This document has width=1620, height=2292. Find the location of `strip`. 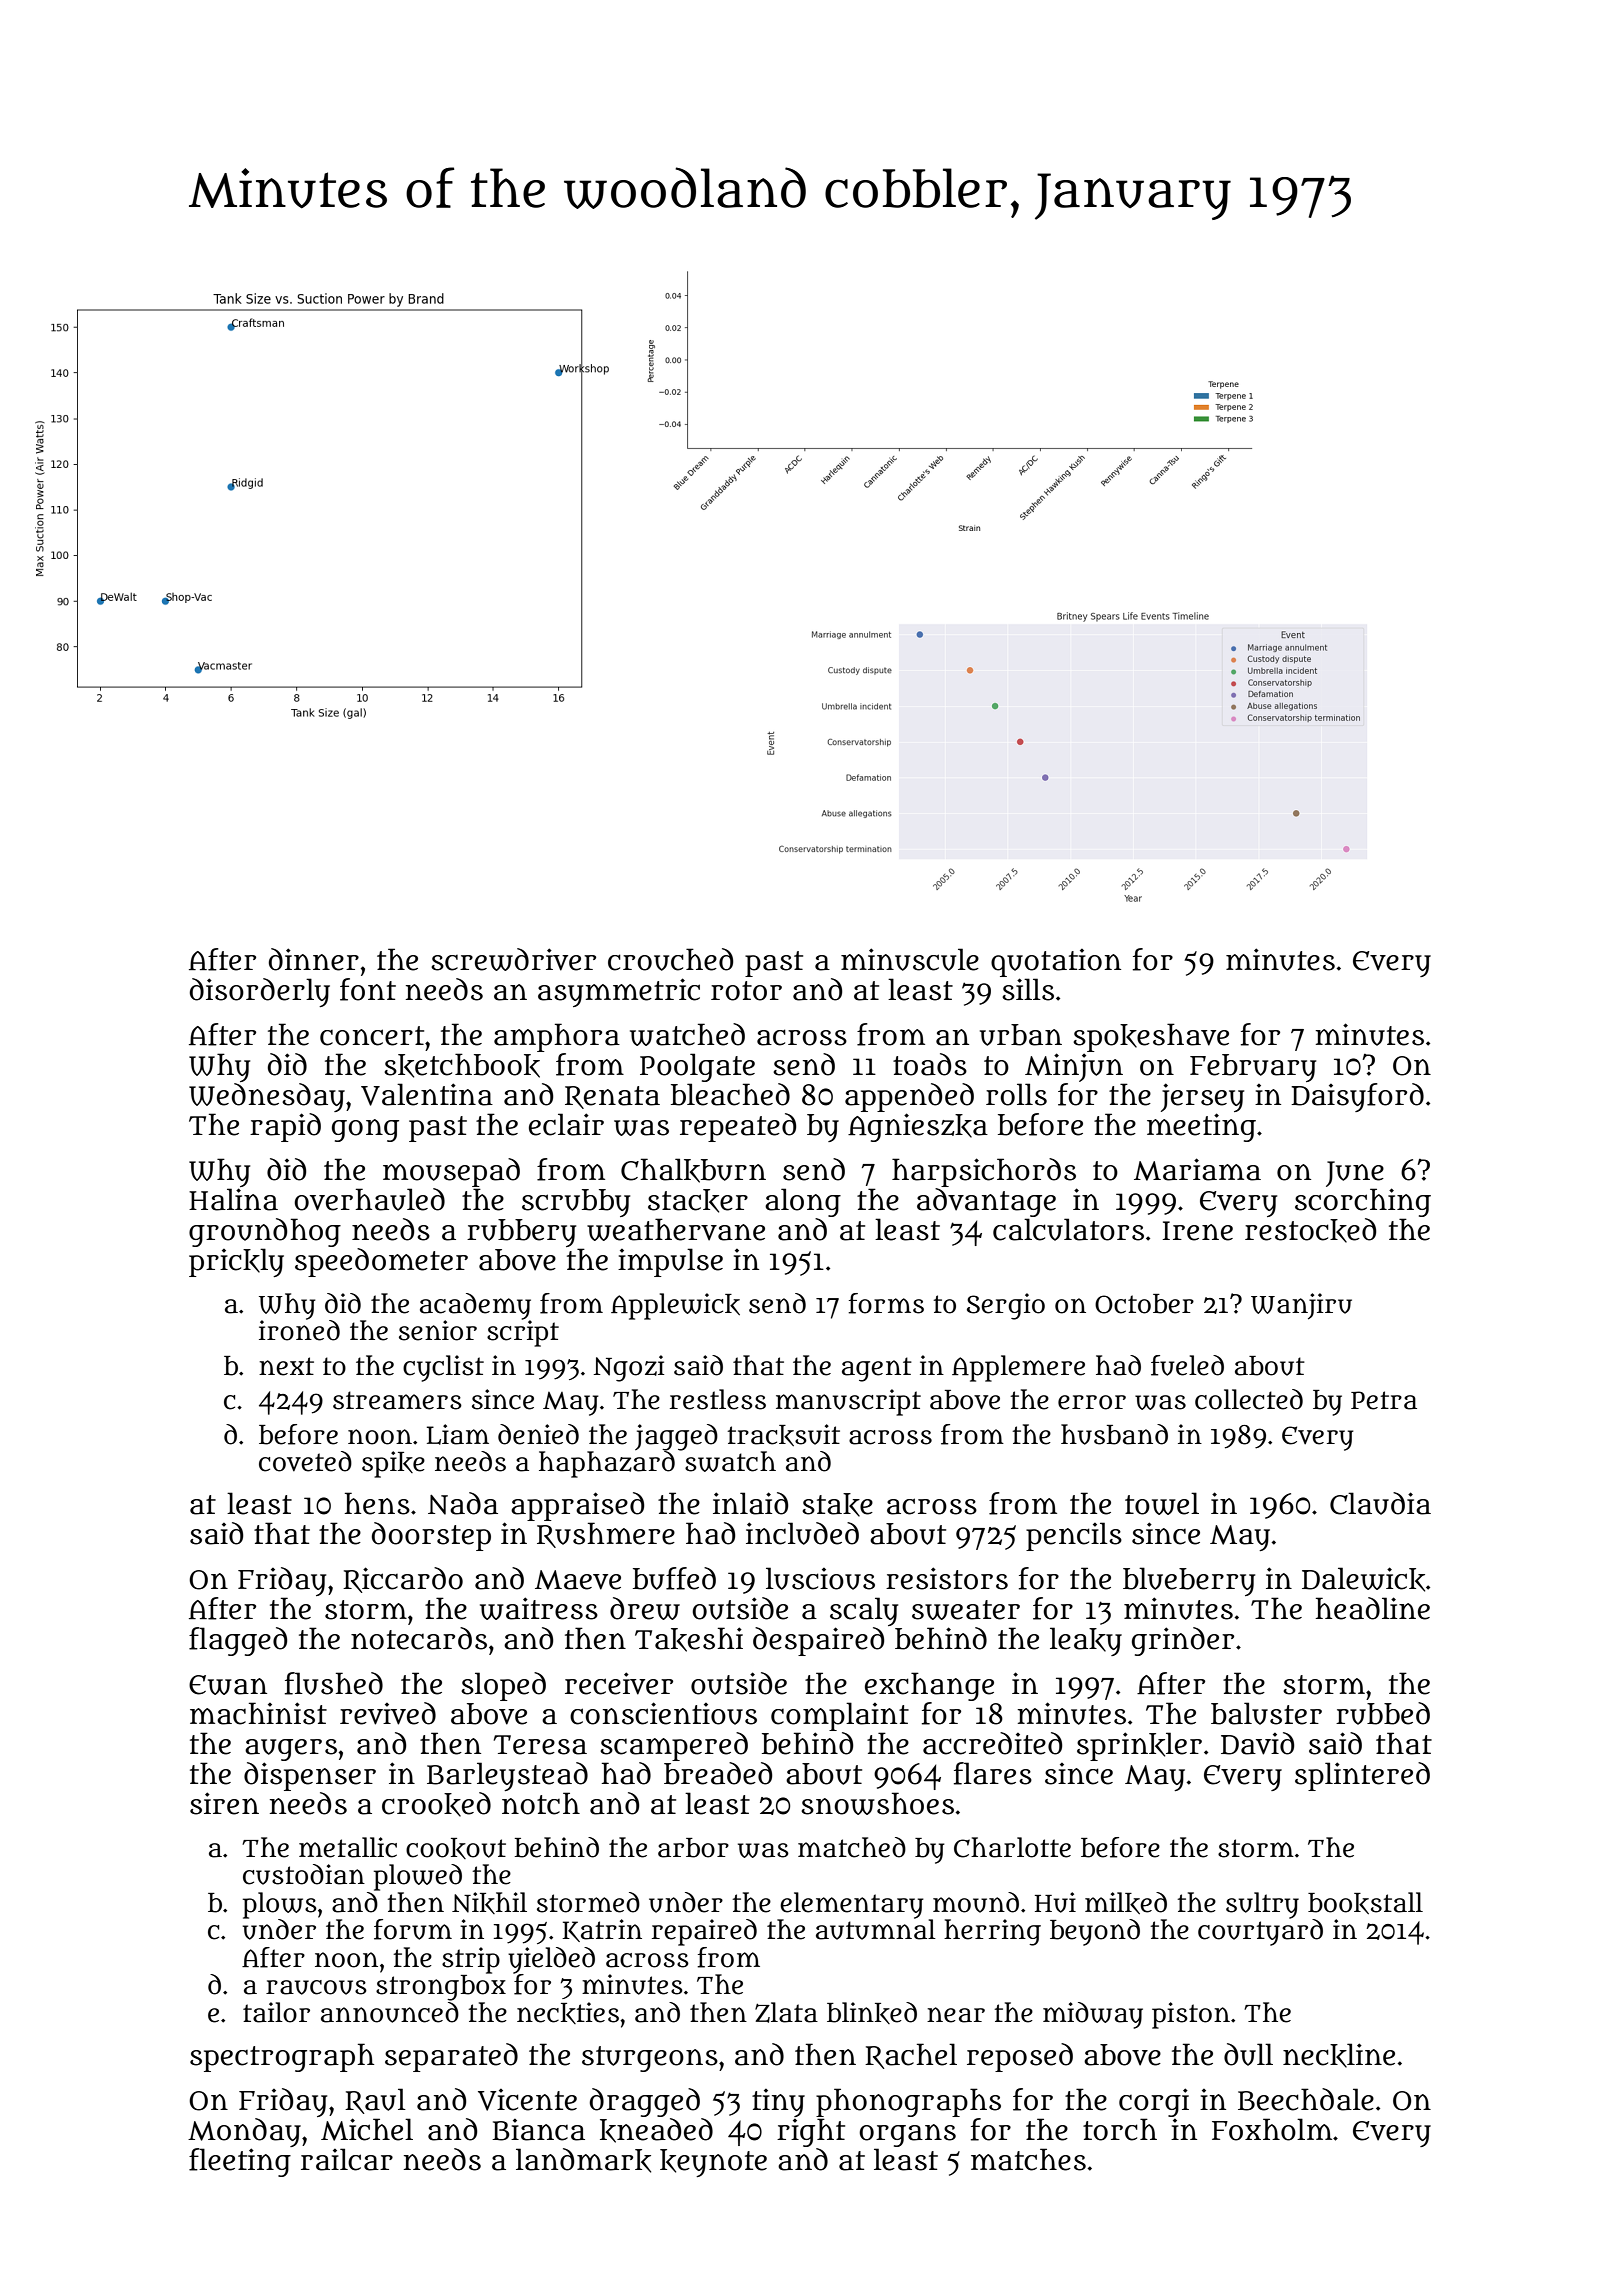

strip is located at coordinates (471, 1960).
